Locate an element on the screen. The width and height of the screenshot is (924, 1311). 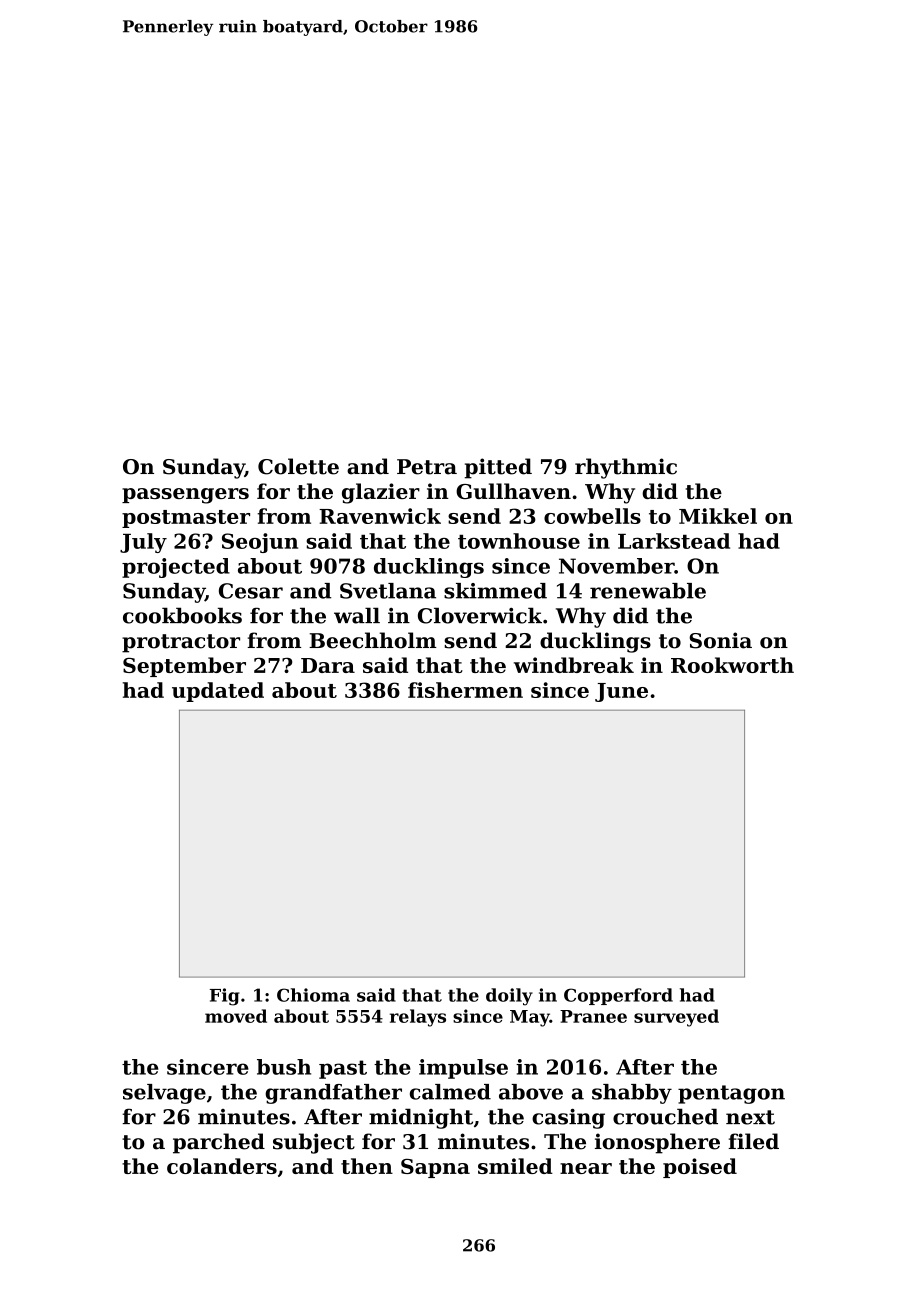
rhythmic is located at coordinates (626, 468).
